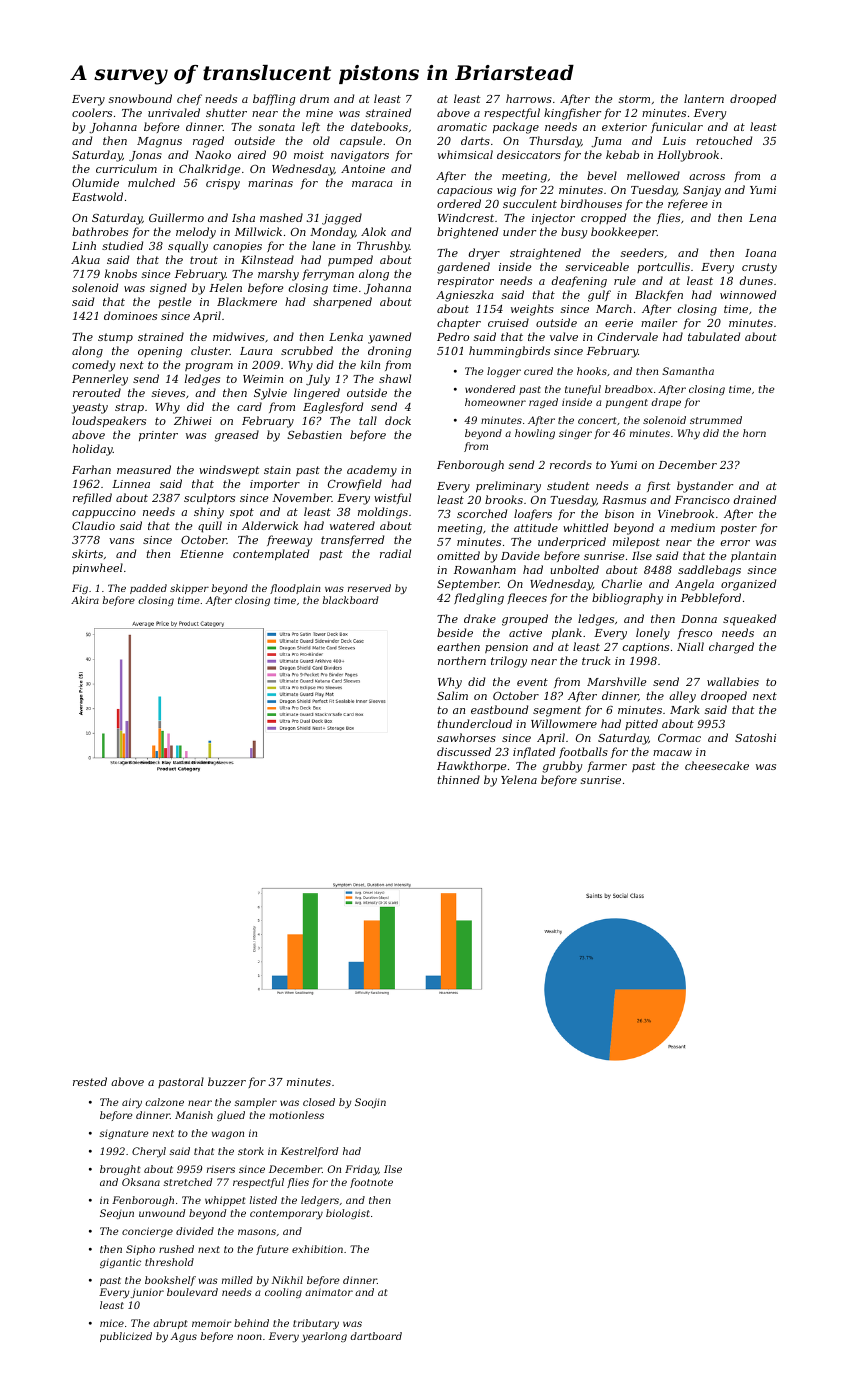  What do you see at coordinates (704, 98) in the screenshot?
I see `lantern` at bounding box center [704, 98].
